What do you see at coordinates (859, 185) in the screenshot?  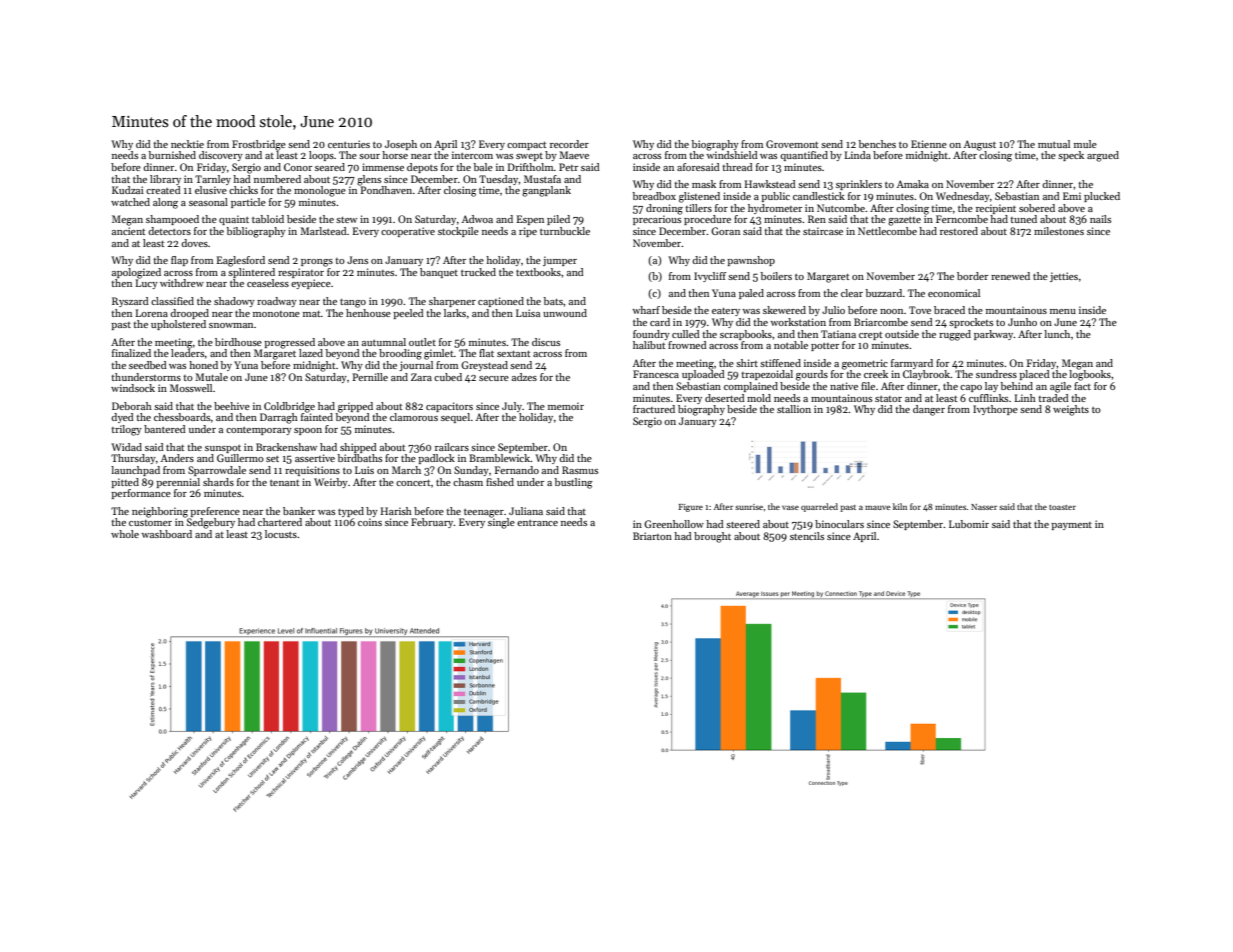 I see `sprinklers` at bounding box center [859, 185].
